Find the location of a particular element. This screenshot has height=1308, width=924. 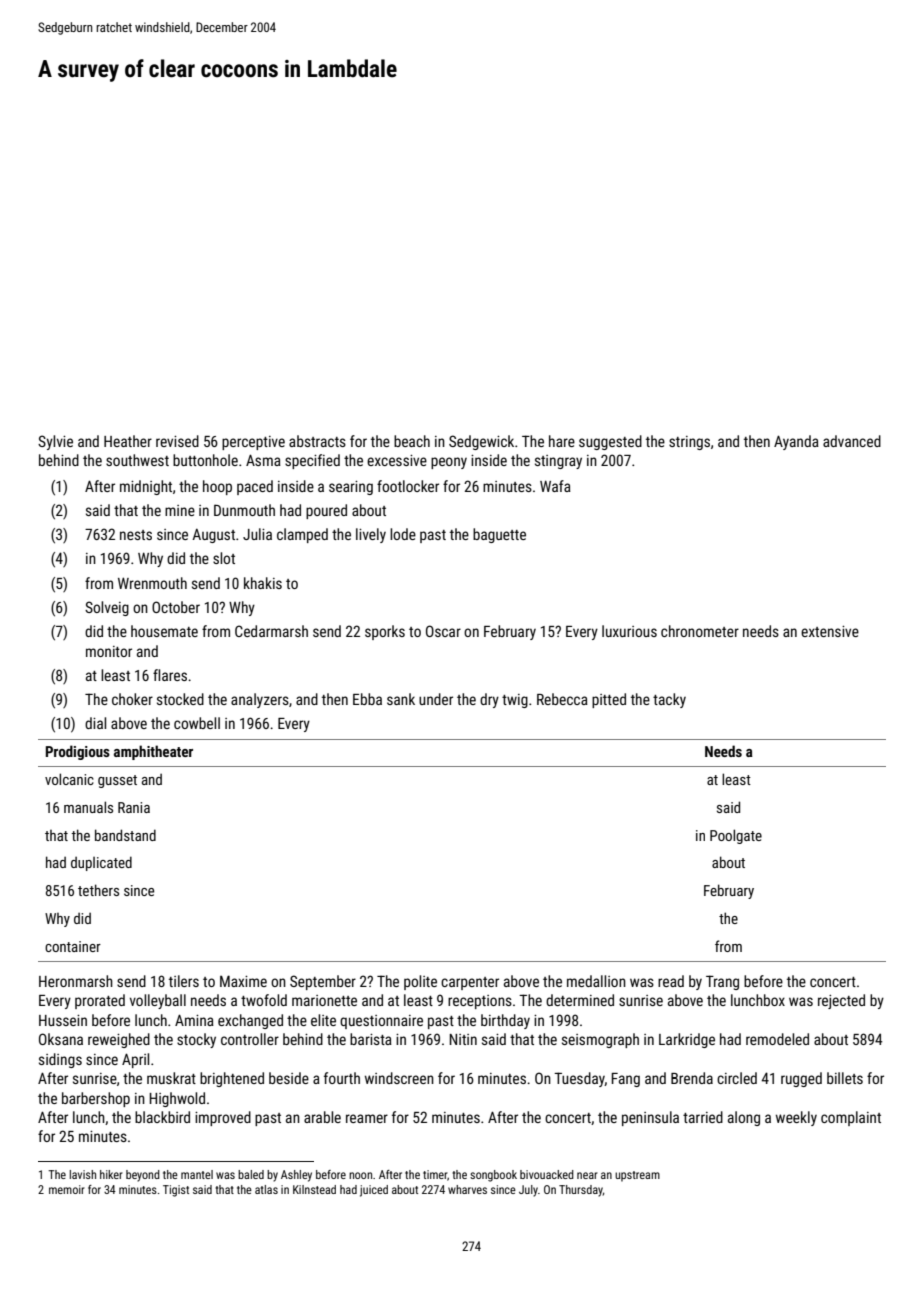

carpenter is located at coordinates (470, 983).
